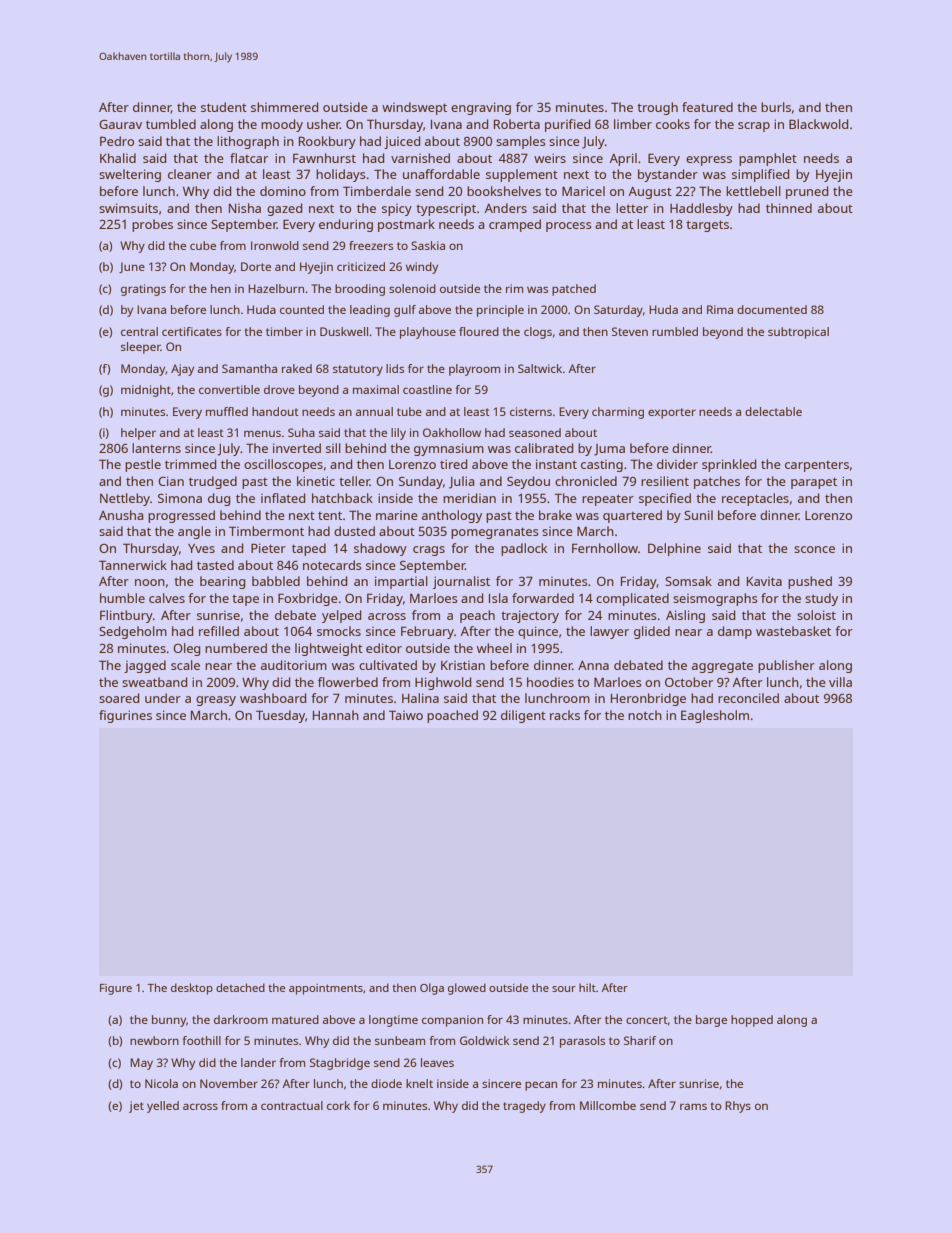  Describe the element at coordinates (715, 716) in the page. I see `Eaglesholm` at that location.
